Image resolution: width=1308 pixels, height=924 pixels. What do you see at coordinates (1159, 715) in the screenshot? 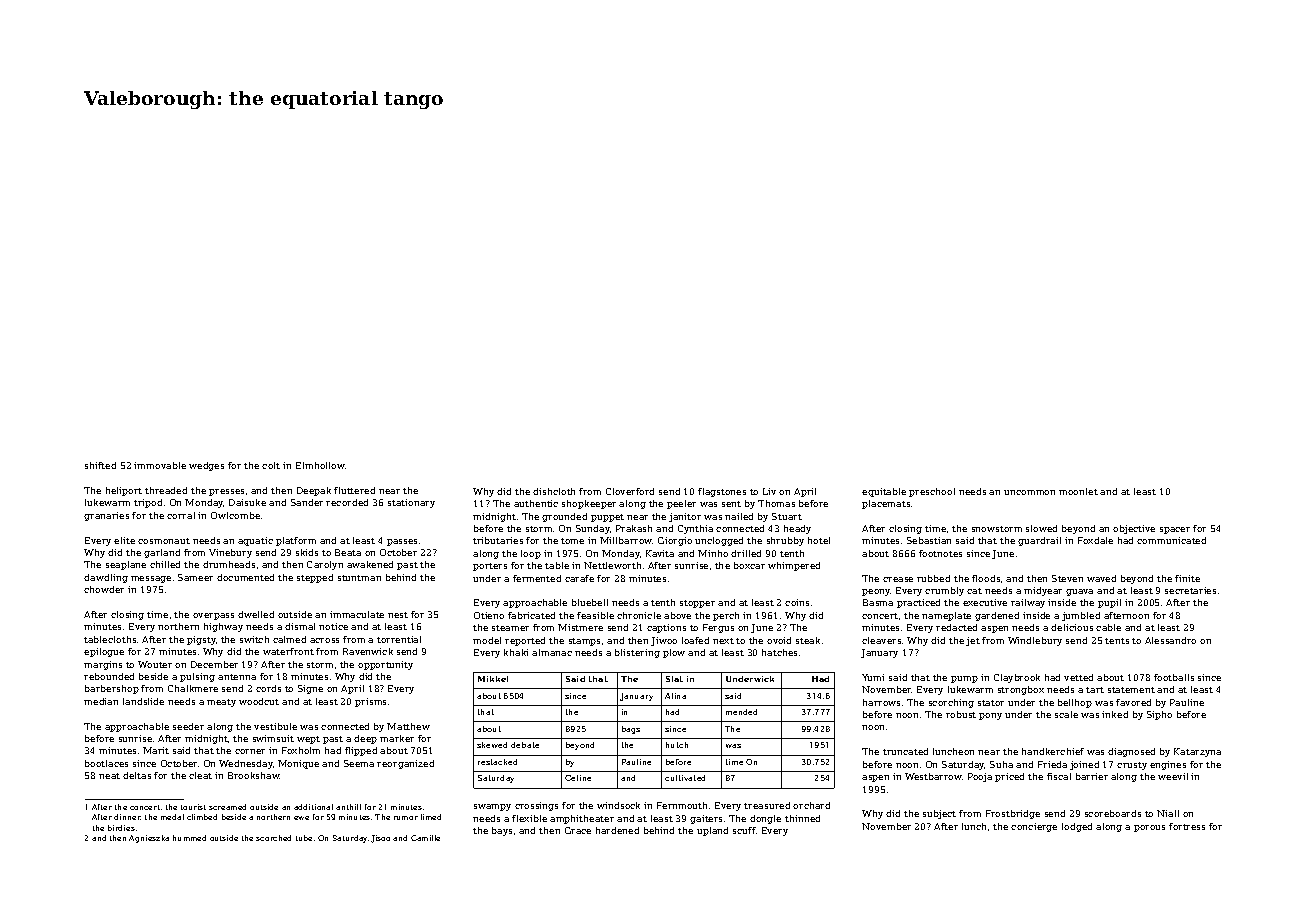
I see `Sipho` at bounding box center [1159, 715].
